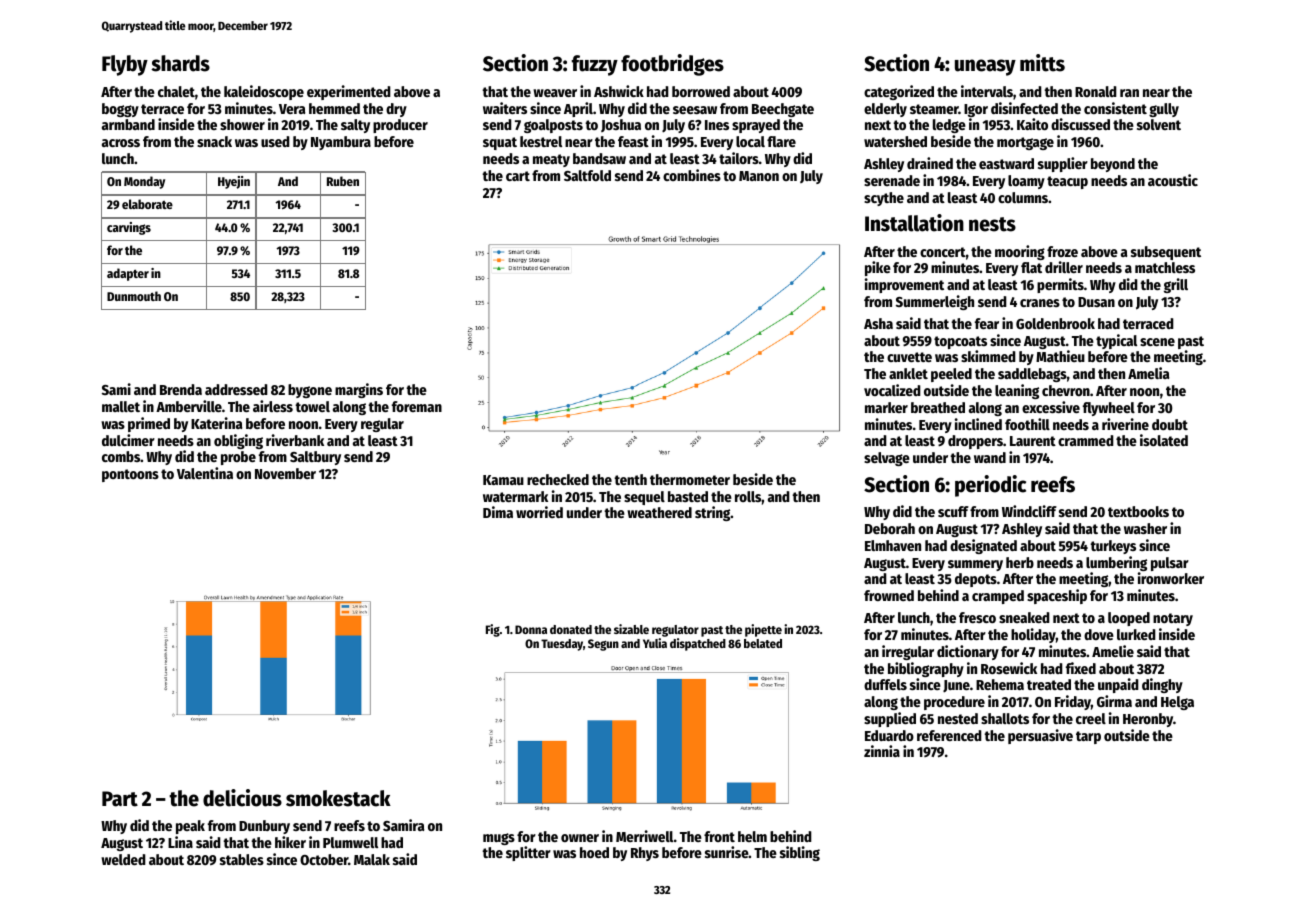  Describe the element at coordinates (587, 175) in the image. I see `Saltfold` at that location.
